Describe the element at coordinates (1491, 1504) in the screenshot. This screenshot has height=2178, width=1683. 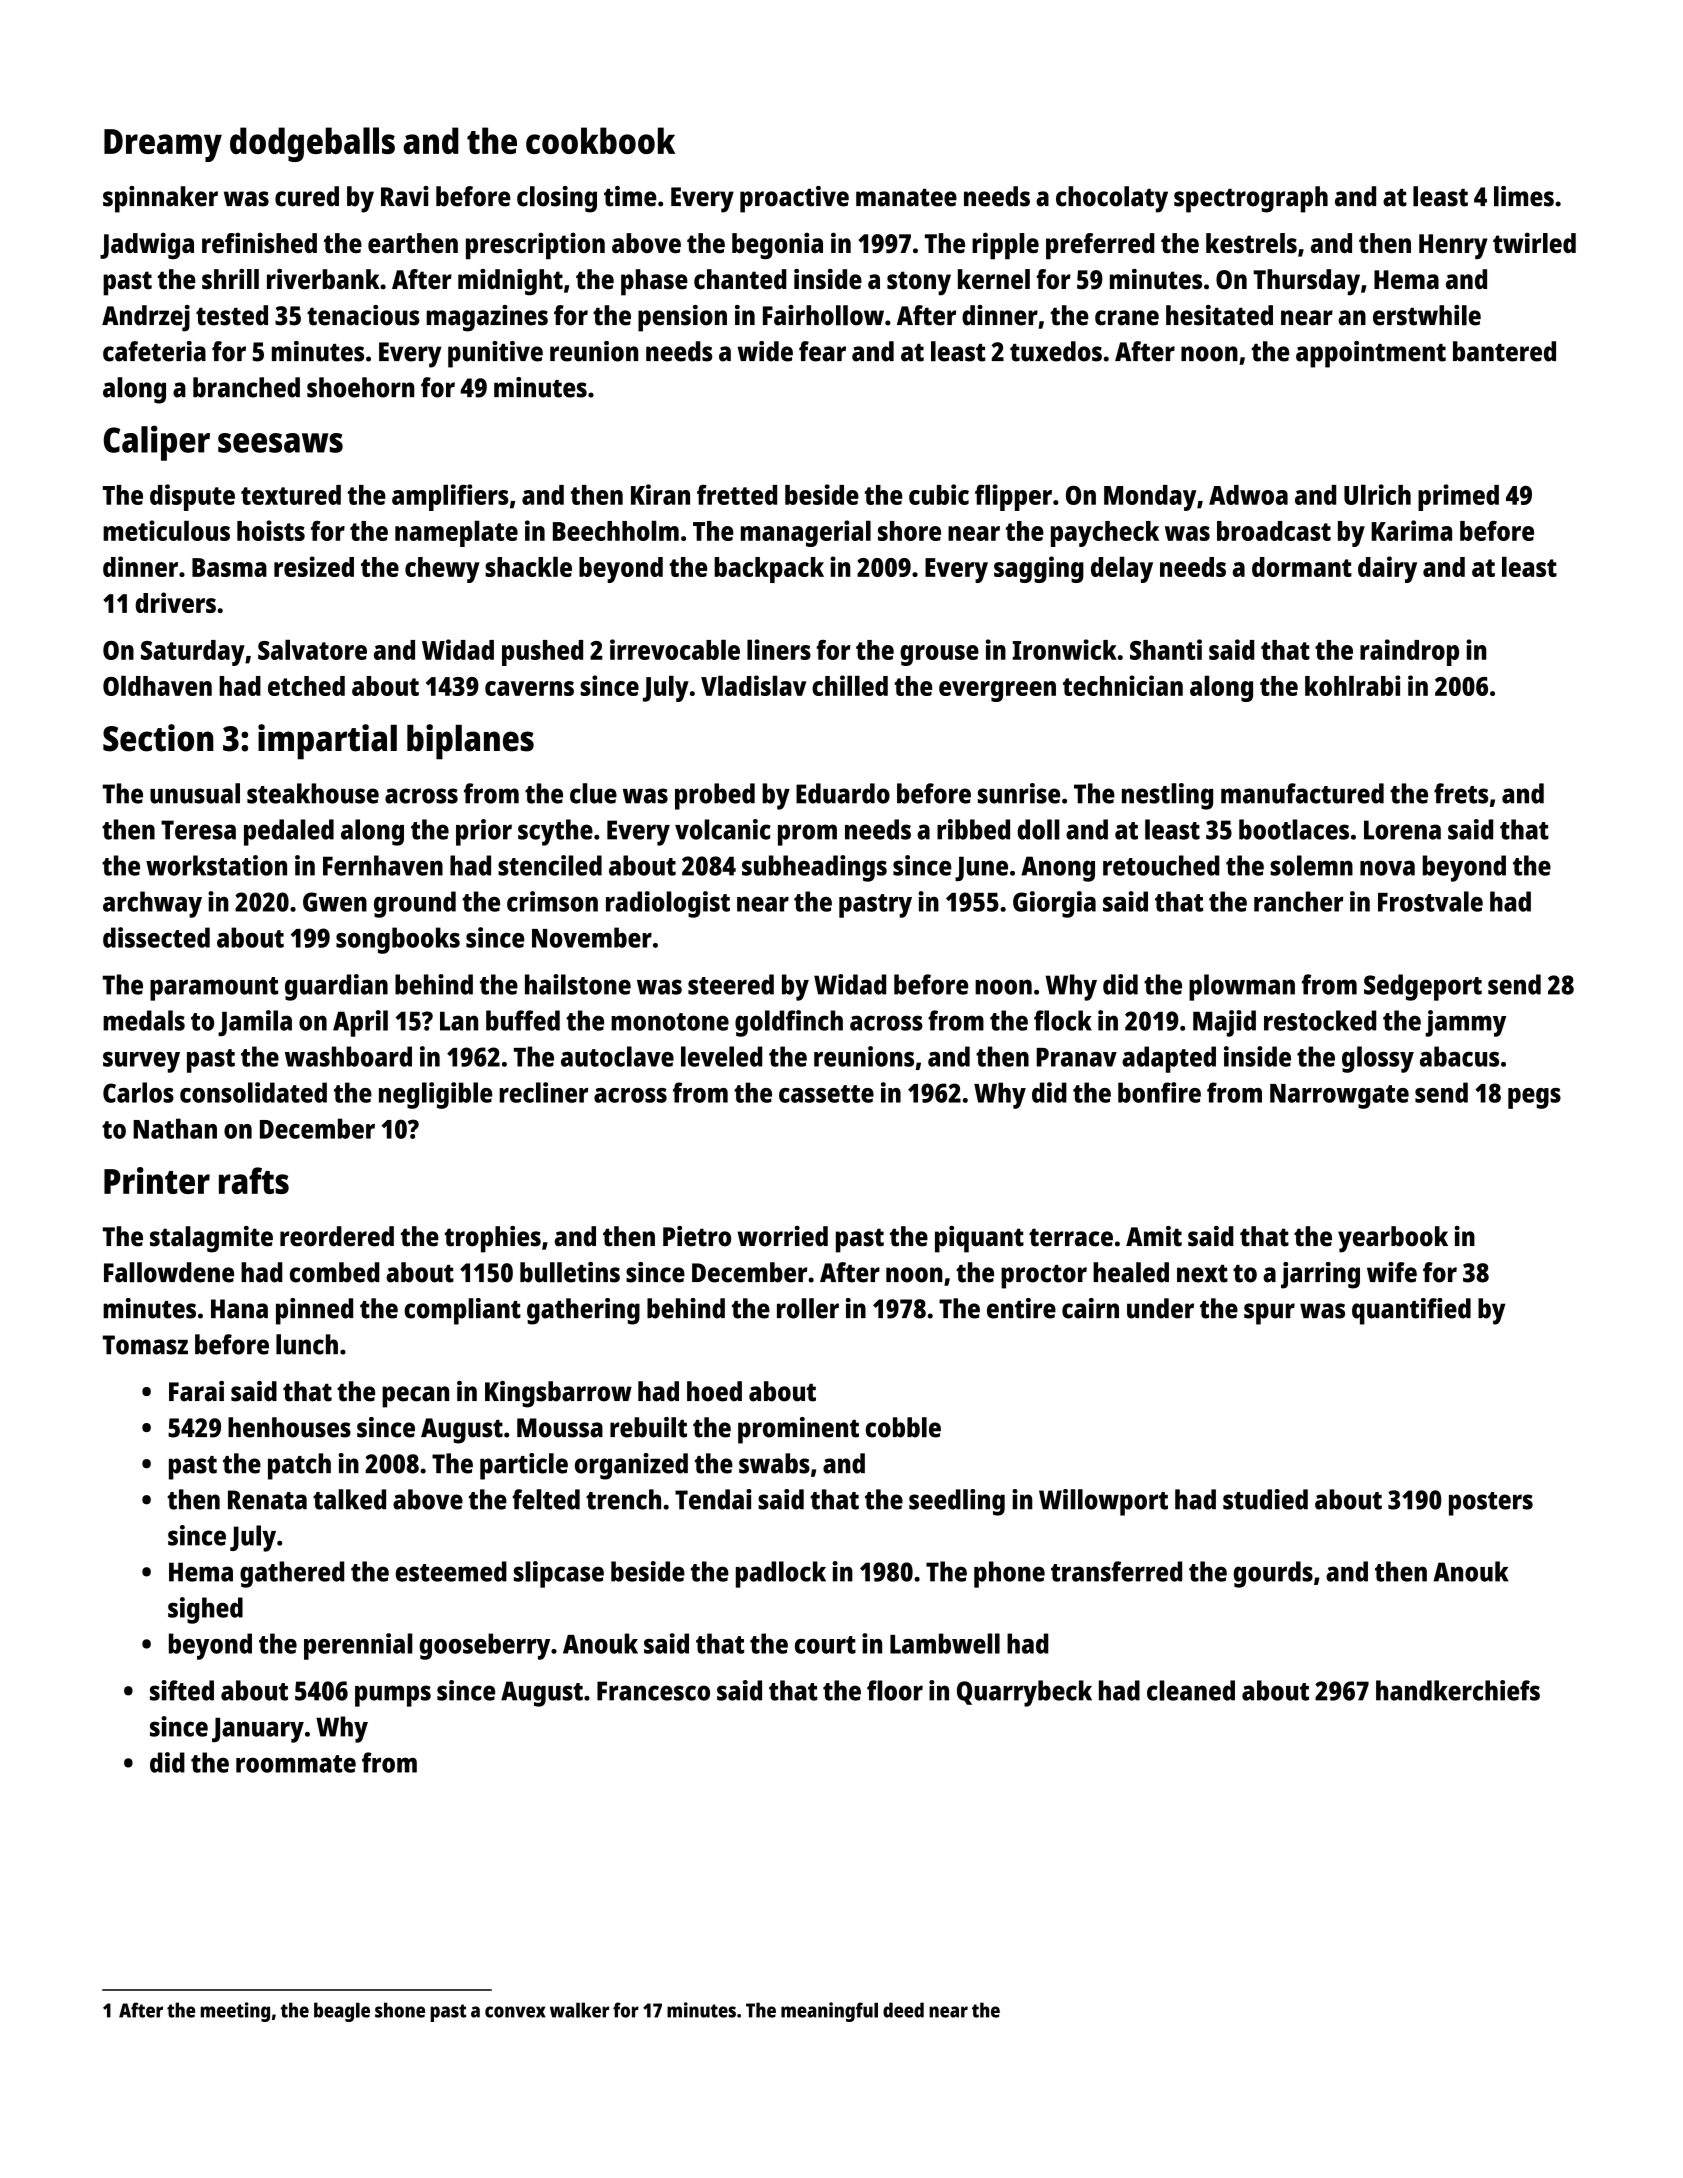
I see `posters` at that location.
